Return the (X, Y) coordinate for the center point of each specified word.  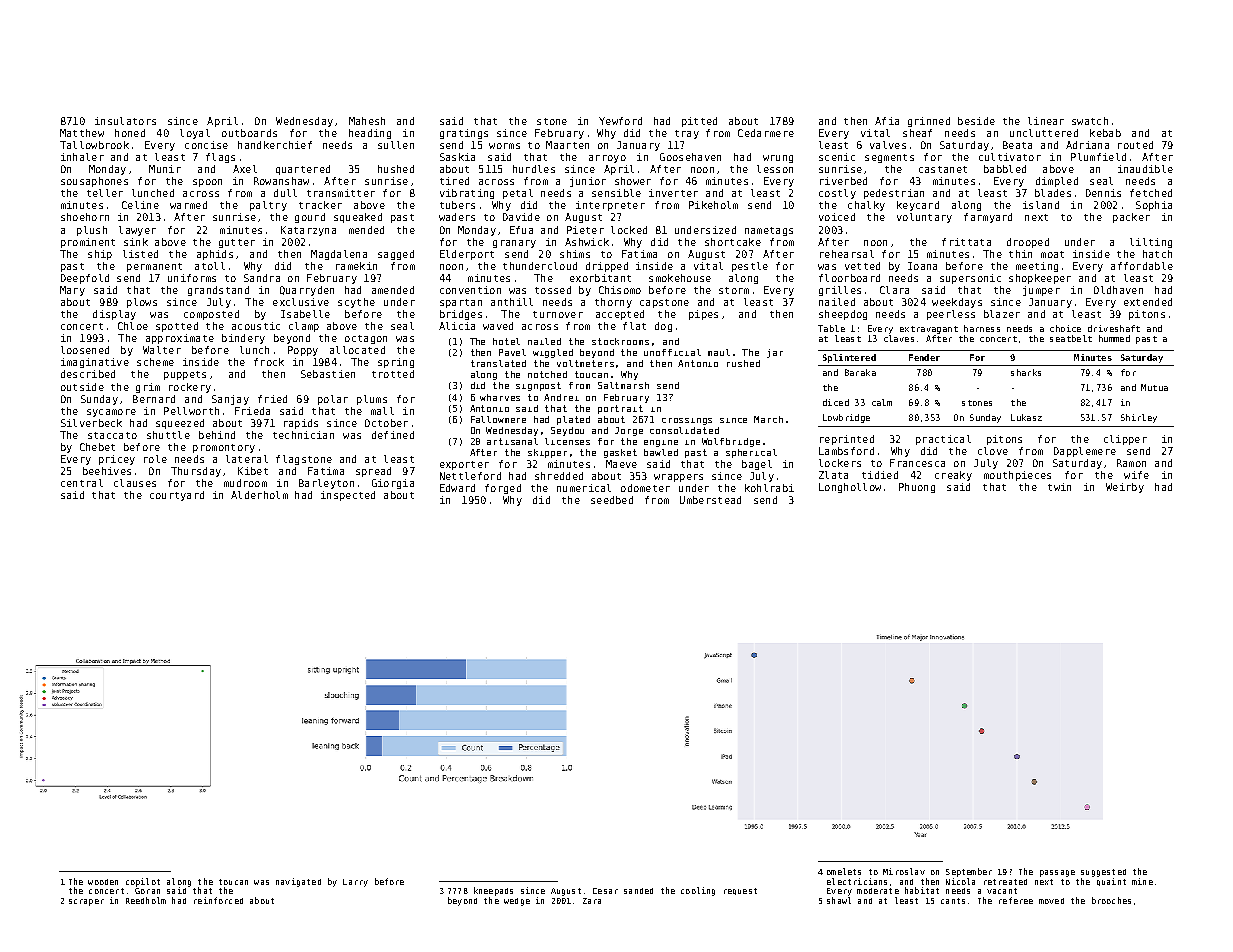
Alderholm (259, 495)
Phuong (917, 488)
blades (1053, 193)
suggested (1103, 873)
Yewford (620, 121)
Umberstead (710, 500)
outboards (249, 133)
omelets (844, 871)
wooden (103, 882)
